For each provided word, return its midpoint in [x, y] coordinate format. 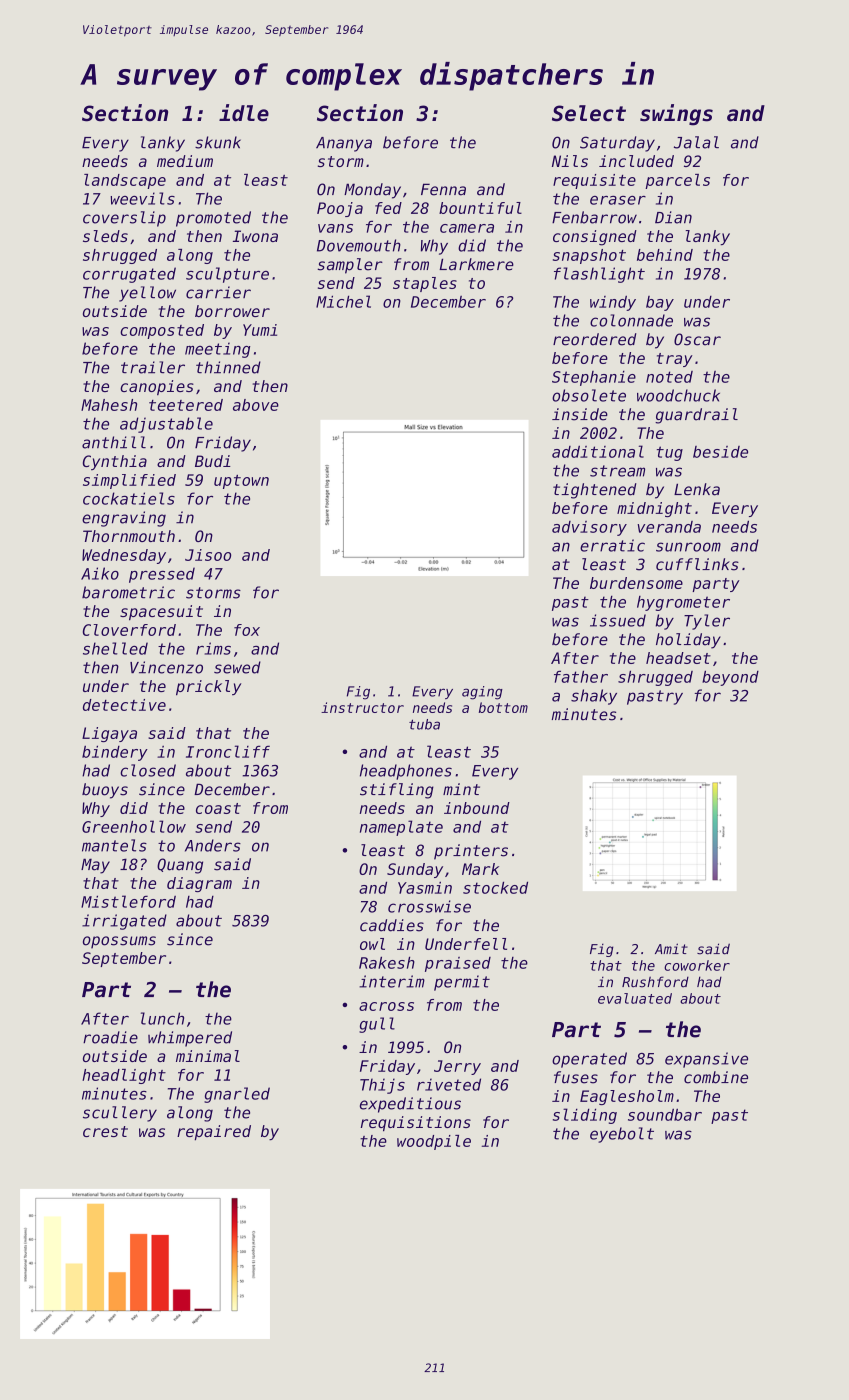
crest [105, 1131]
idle [244, 113]
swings [676, 115]
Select [589, 113]
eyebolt [622, 1135]
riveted [449, 1084]
